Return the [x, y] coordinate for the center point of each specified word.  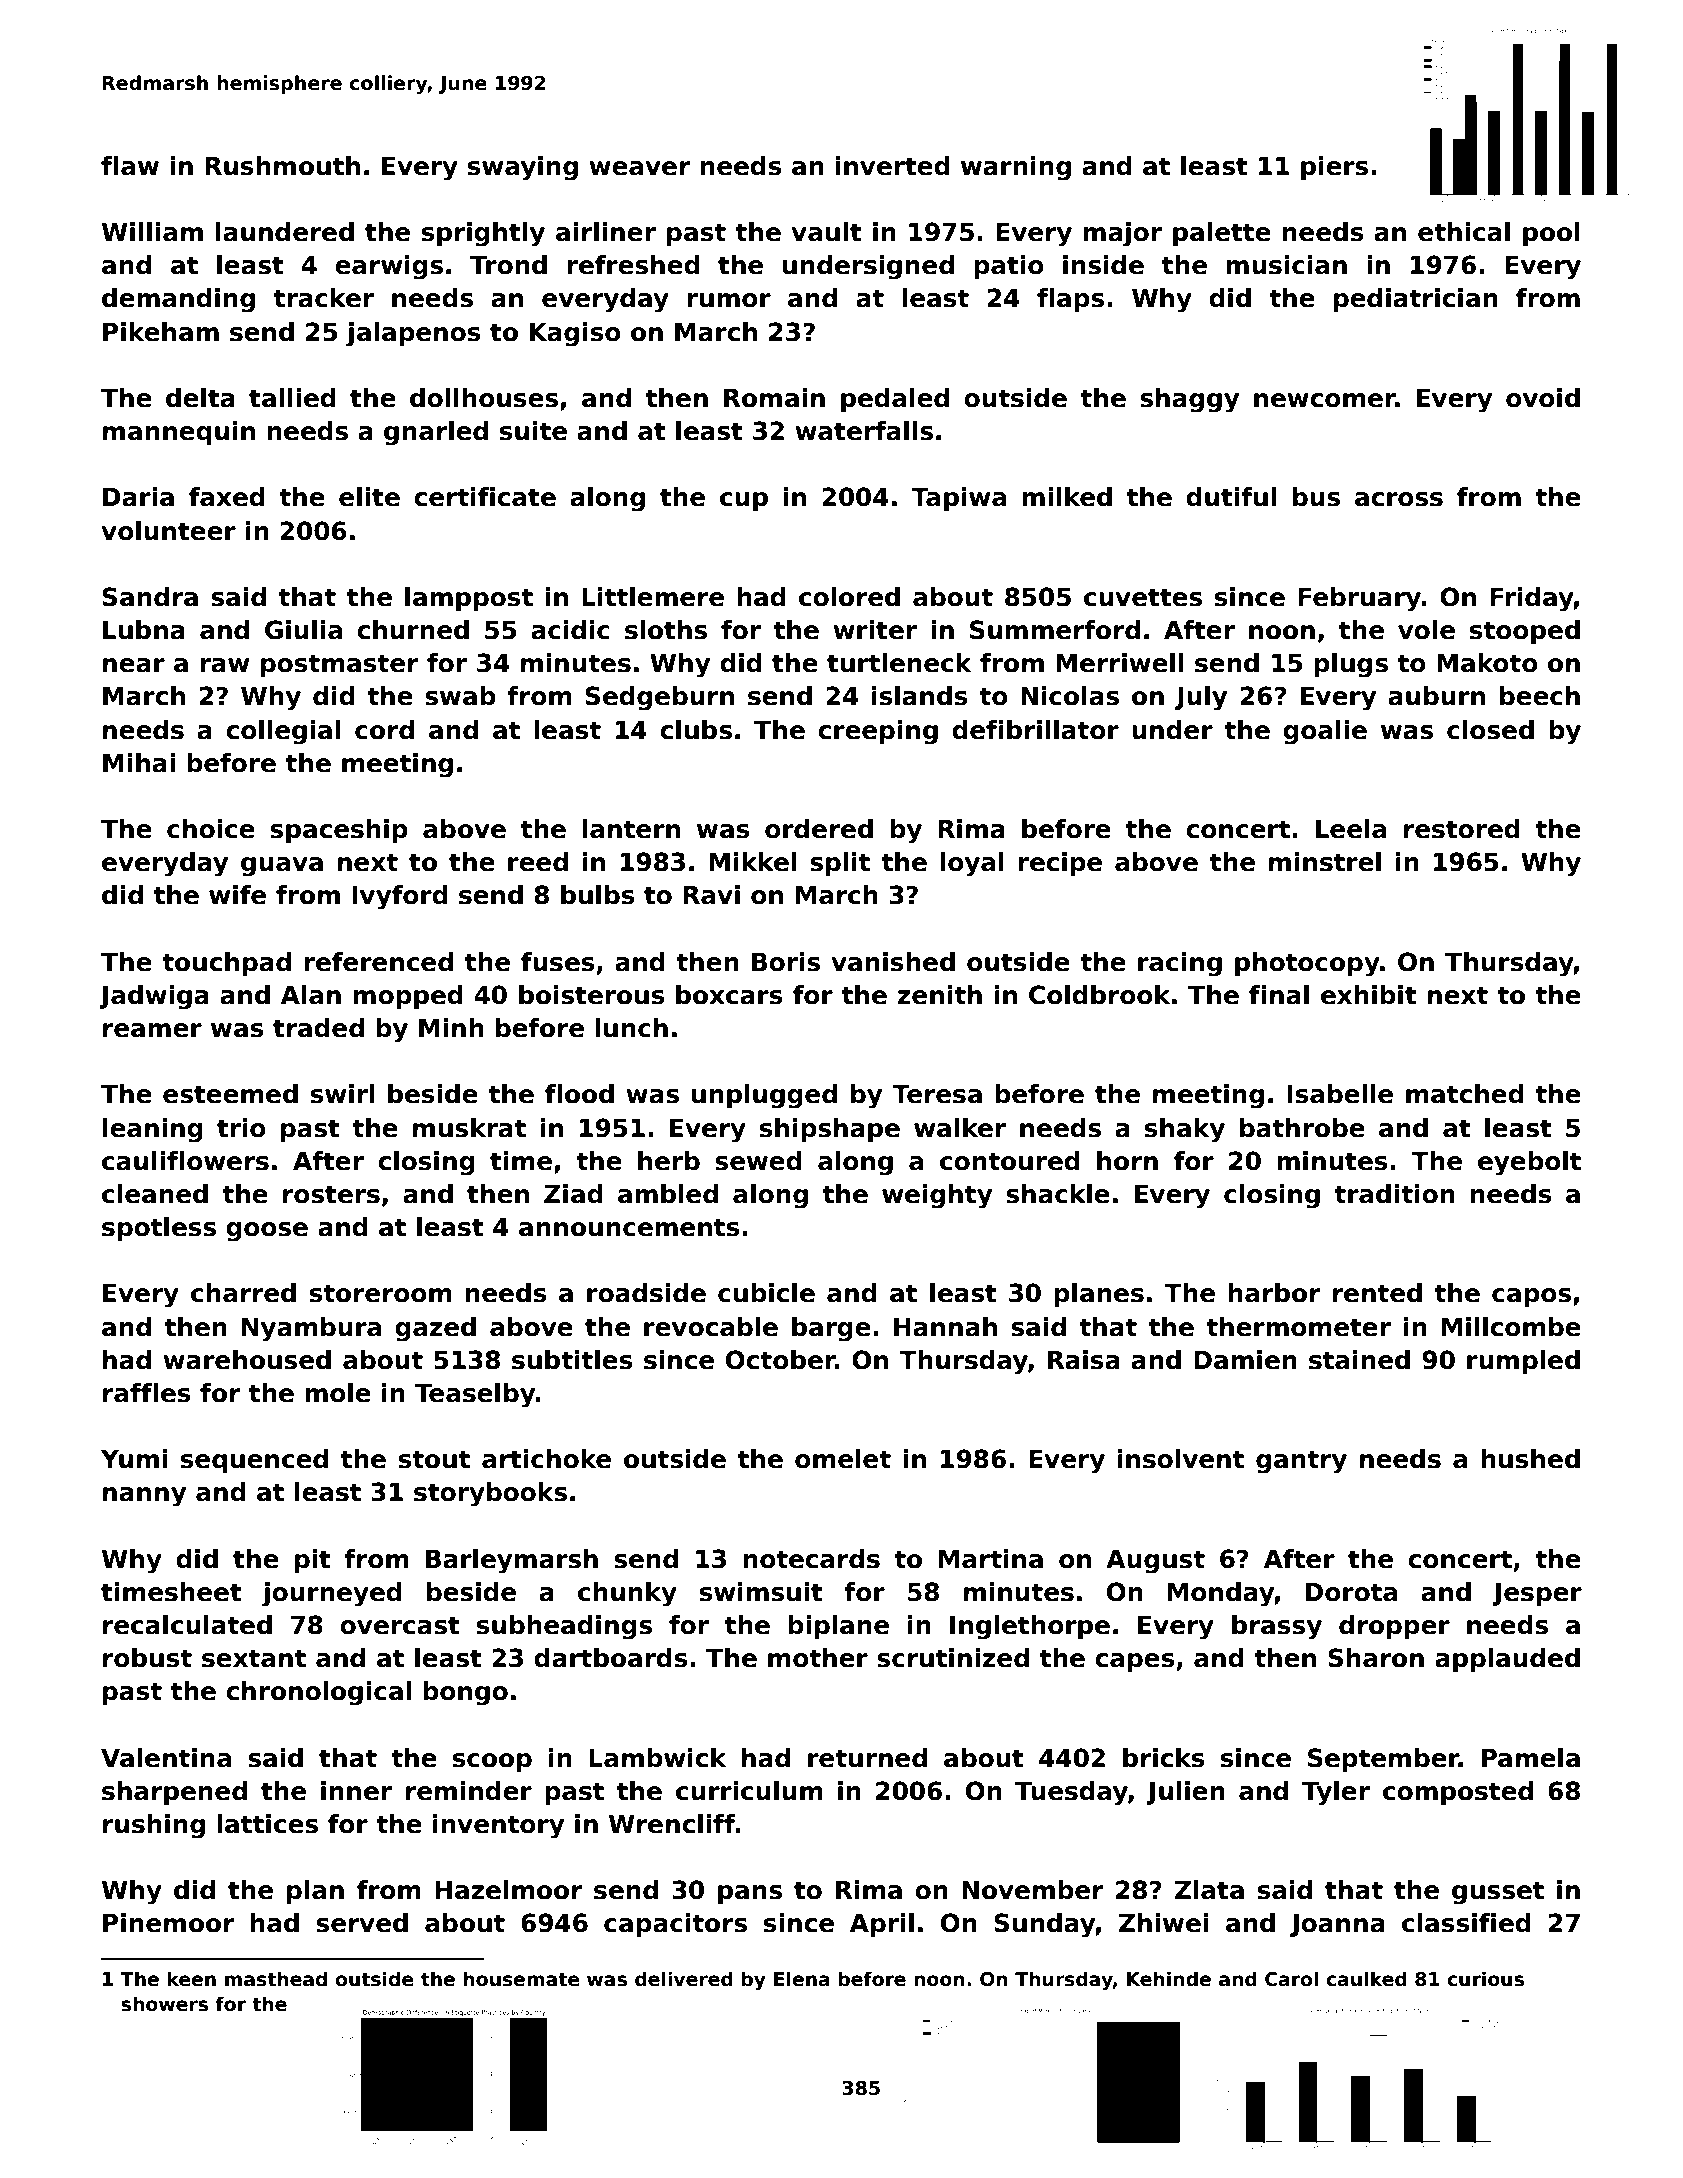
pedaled [895, 400]
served [362, 1923]
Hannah [945, 1327]
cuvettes [1143, 597]
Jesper [1537, 1594]
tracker [324, 298]
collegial [283, 732]
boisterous [592, 995]
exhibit [1369, 995]
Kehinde [1169, 1979]
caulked [1366, 1979]
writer [875, 630]
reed [538, 862]
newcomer [1325, 400]
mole [338, 1393]
